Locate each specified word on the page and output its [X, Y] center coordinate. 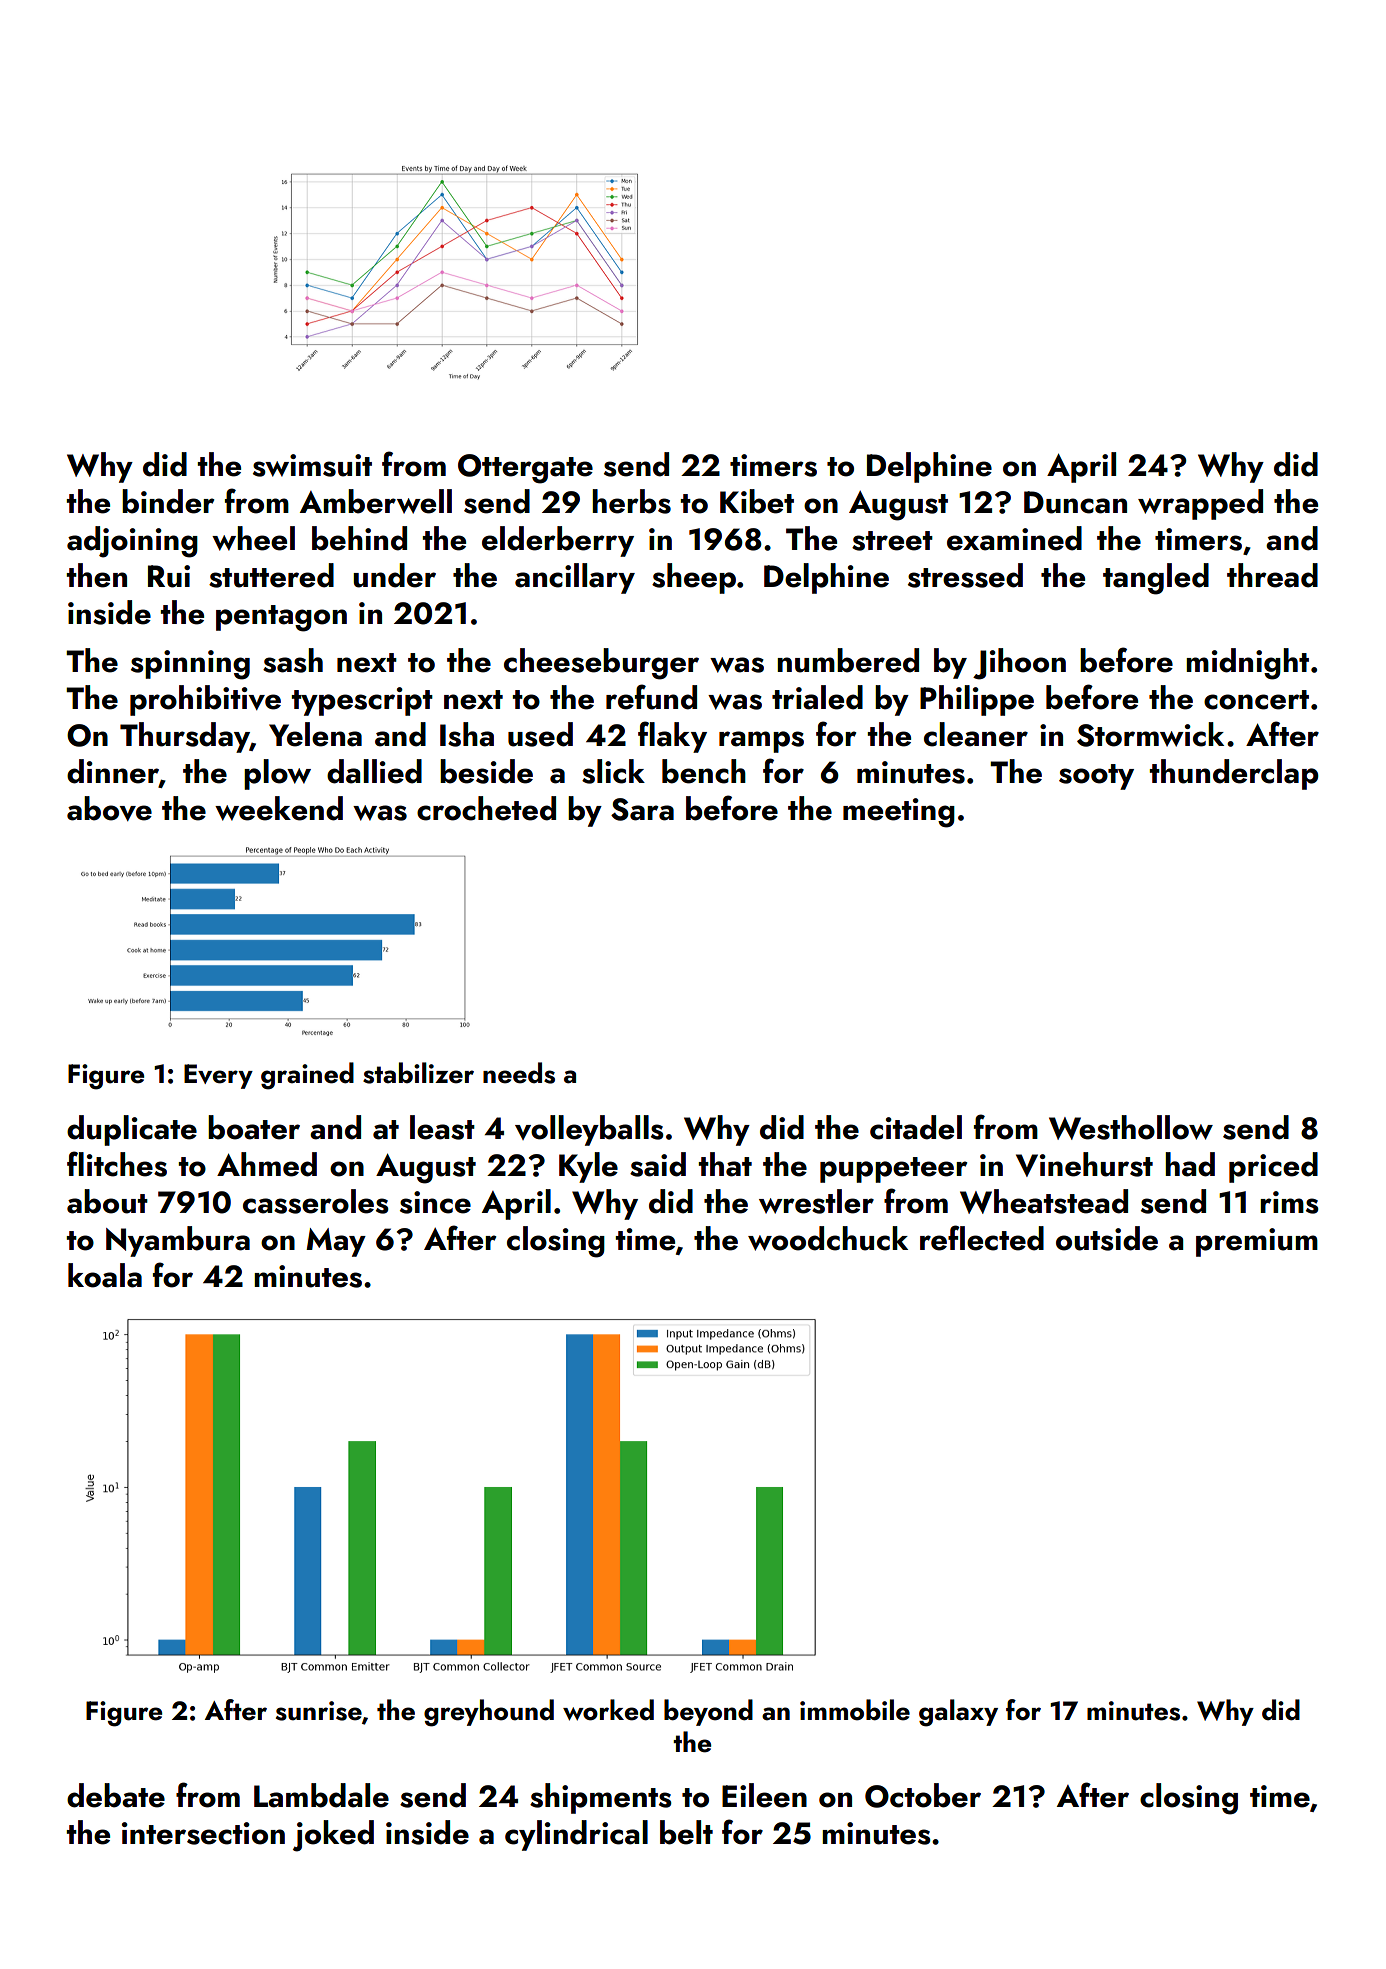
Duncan [1075, 502]
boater [254, 1127]
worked [608, 1710]
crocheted [486, 808]
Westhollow [1131, 1127]
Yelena [315, 734]
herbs [631, 501]
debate [116, 1795]
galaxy [958, 1713]
